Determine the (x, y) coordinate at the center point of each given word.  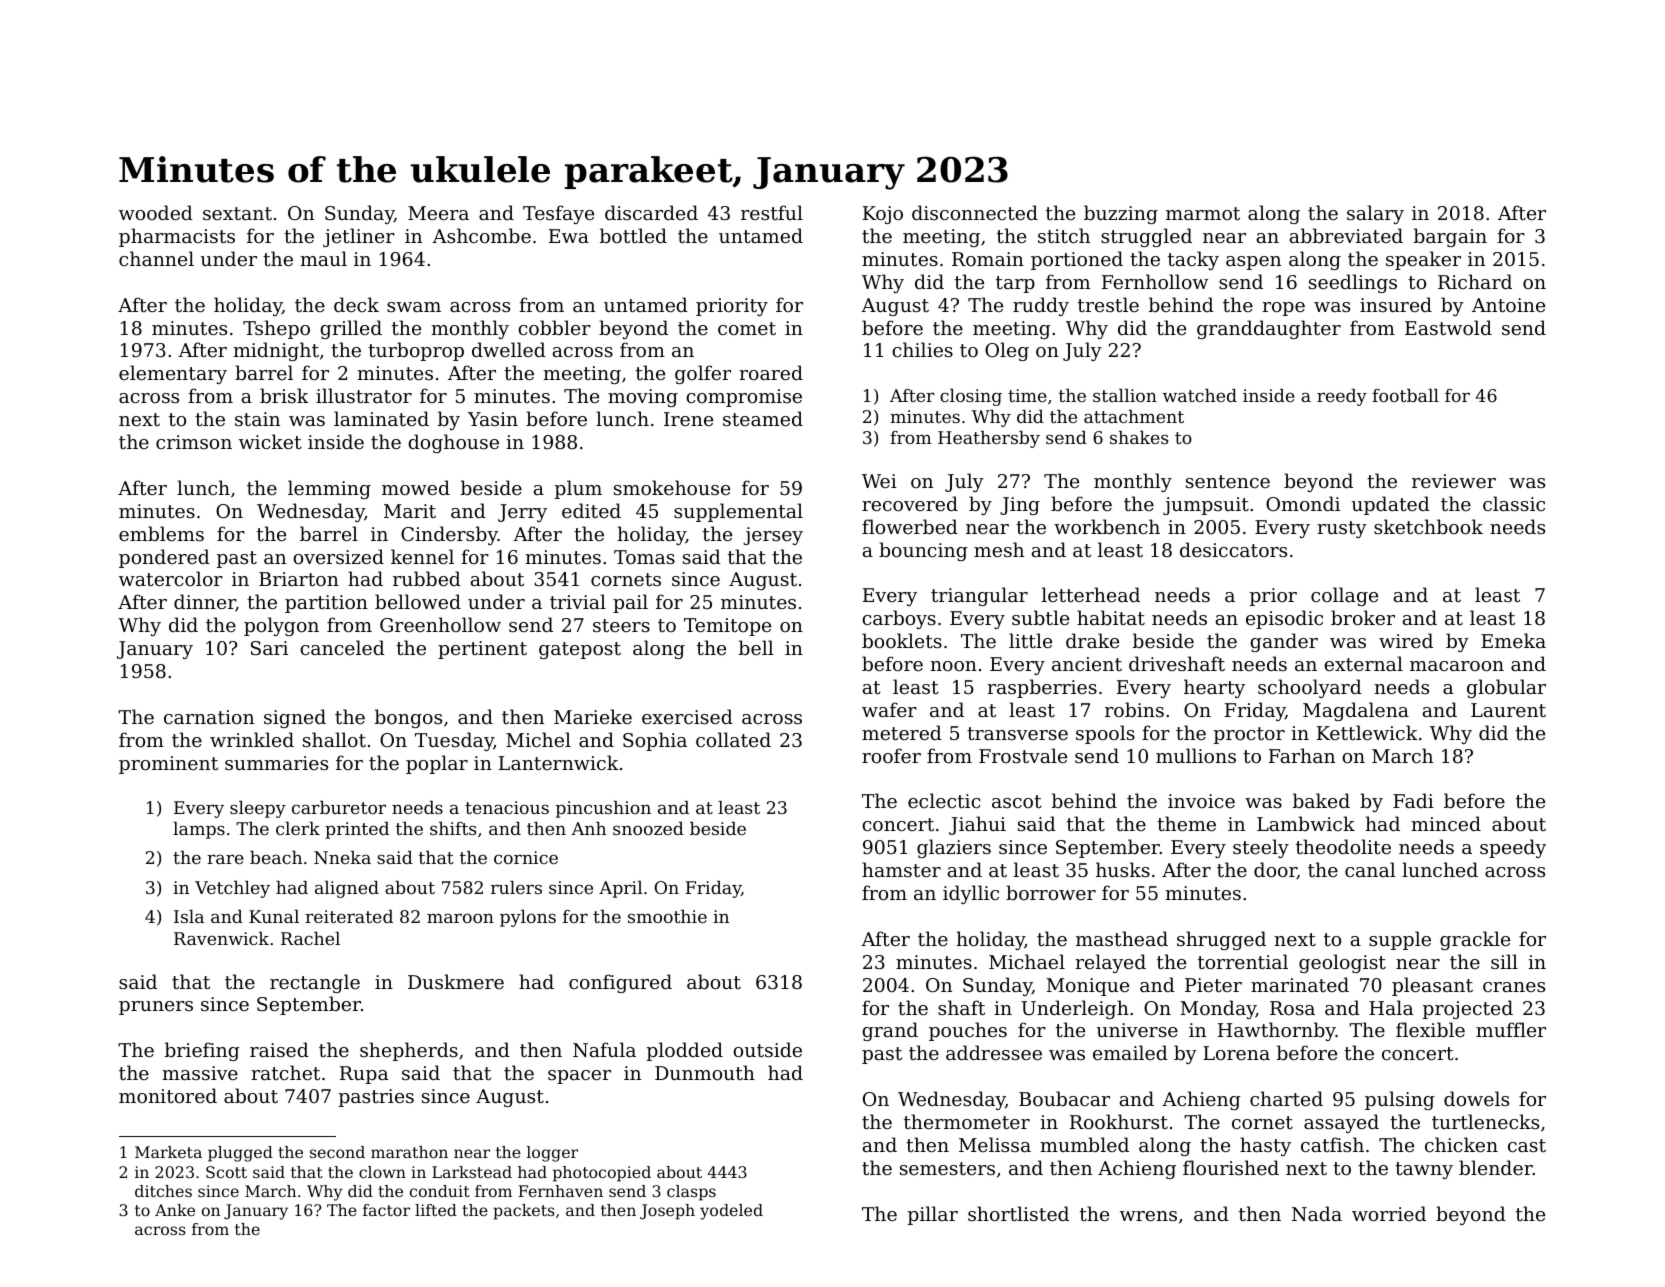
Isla (189, 916)
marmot (1203, 213)
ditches (163, 1191)
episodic (1284, 619)
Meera (438, 213)
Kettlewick (1367, 732)
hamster (901, 869)
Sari (269, 648)
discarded (651, 212)
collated (733, 739)
